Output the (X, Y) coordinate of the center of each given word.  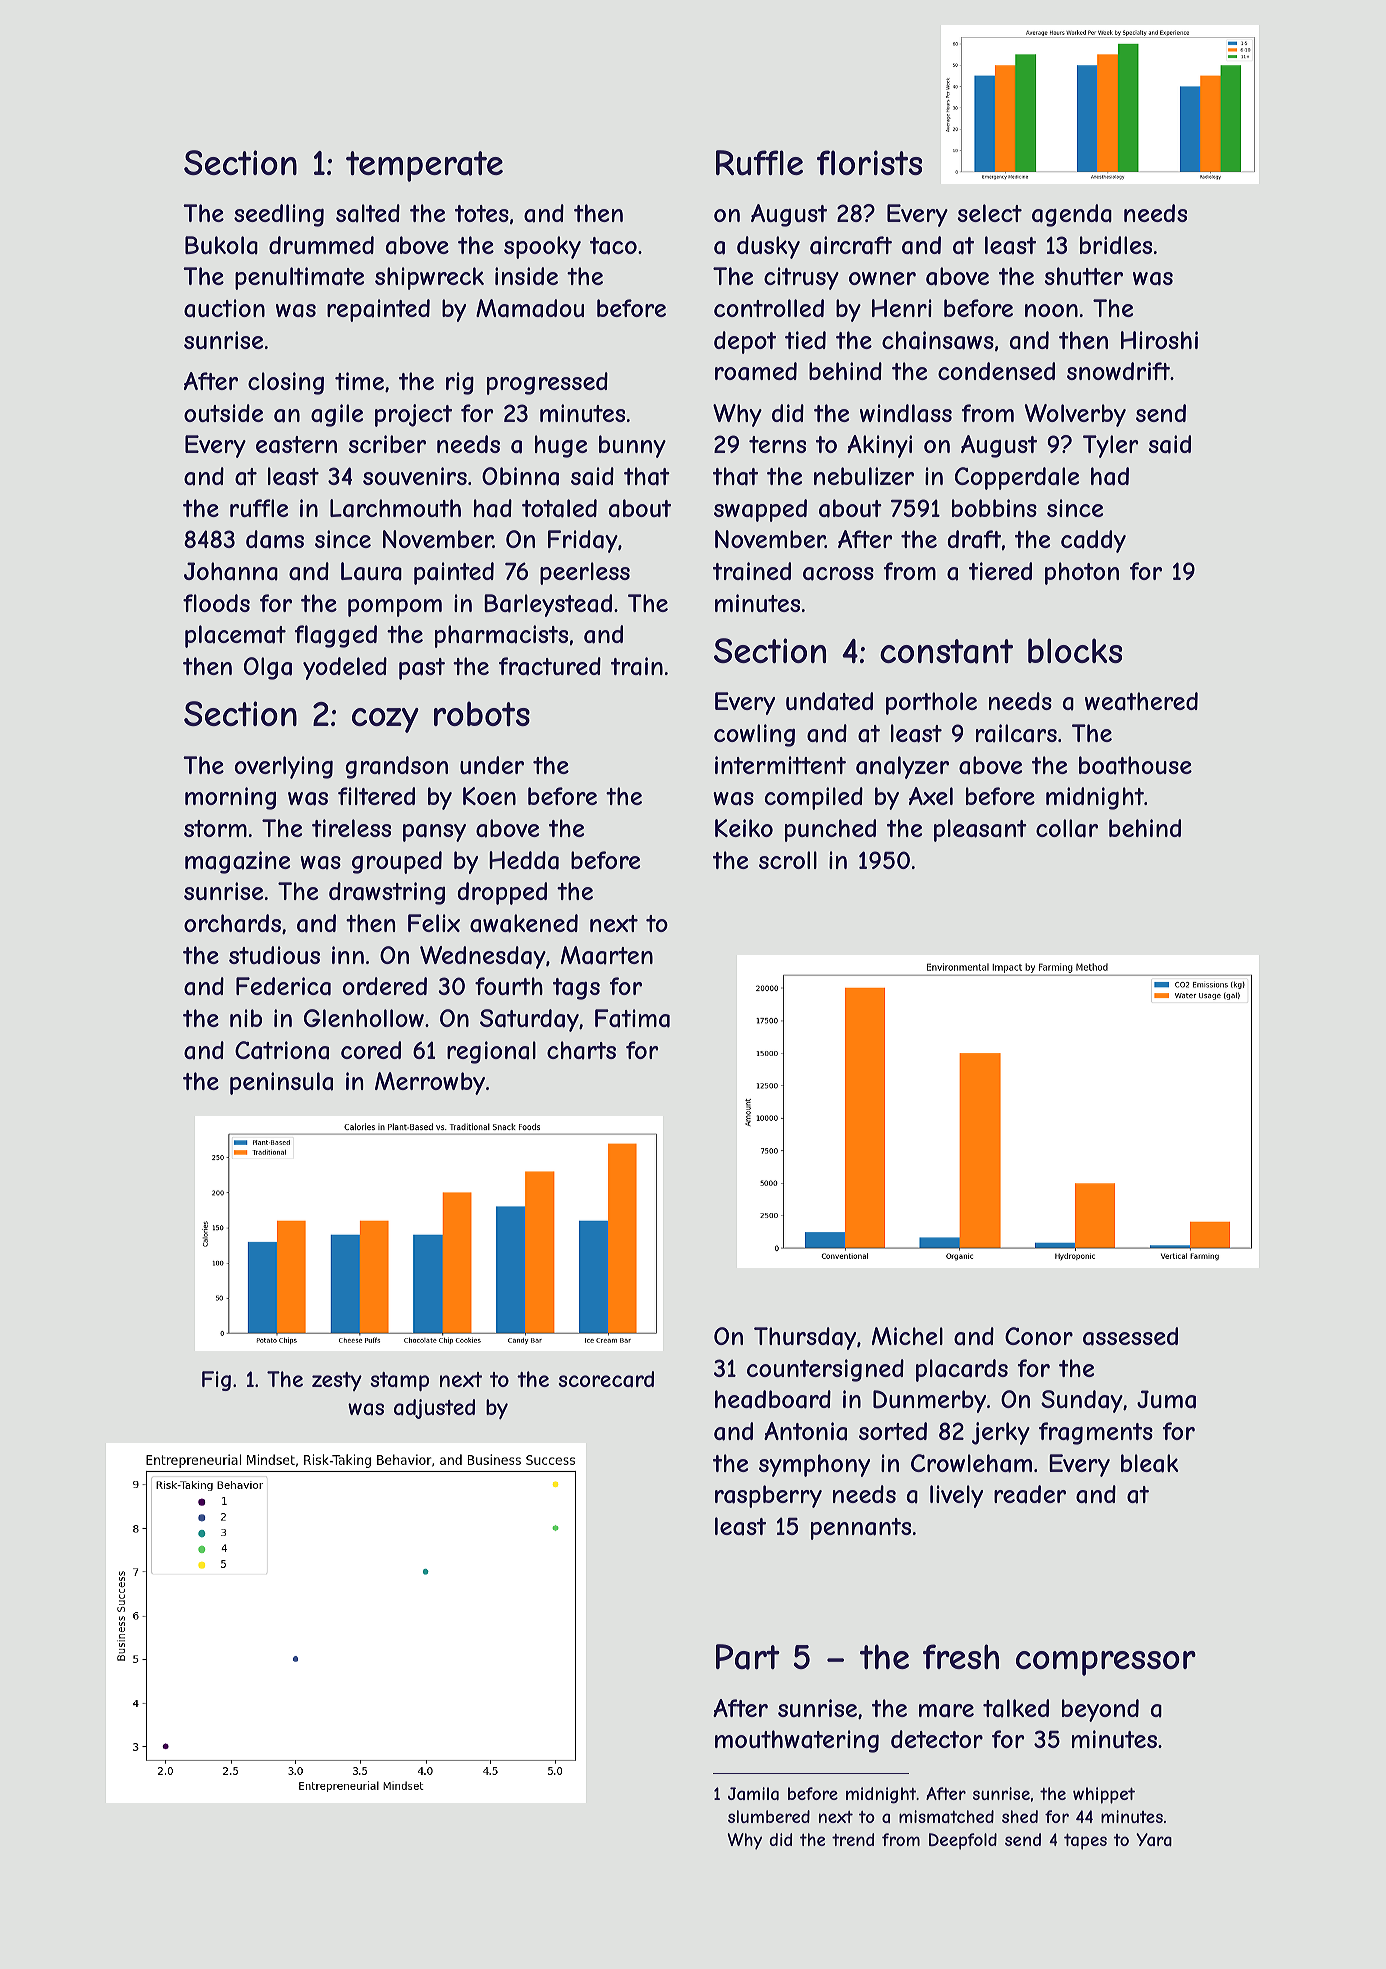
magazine (237, 862)
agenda (1072, 215)
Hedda (524, 860)
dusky (768, 247)
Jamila (753, 1793)
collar (1067, 828)
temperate (424, 166)
